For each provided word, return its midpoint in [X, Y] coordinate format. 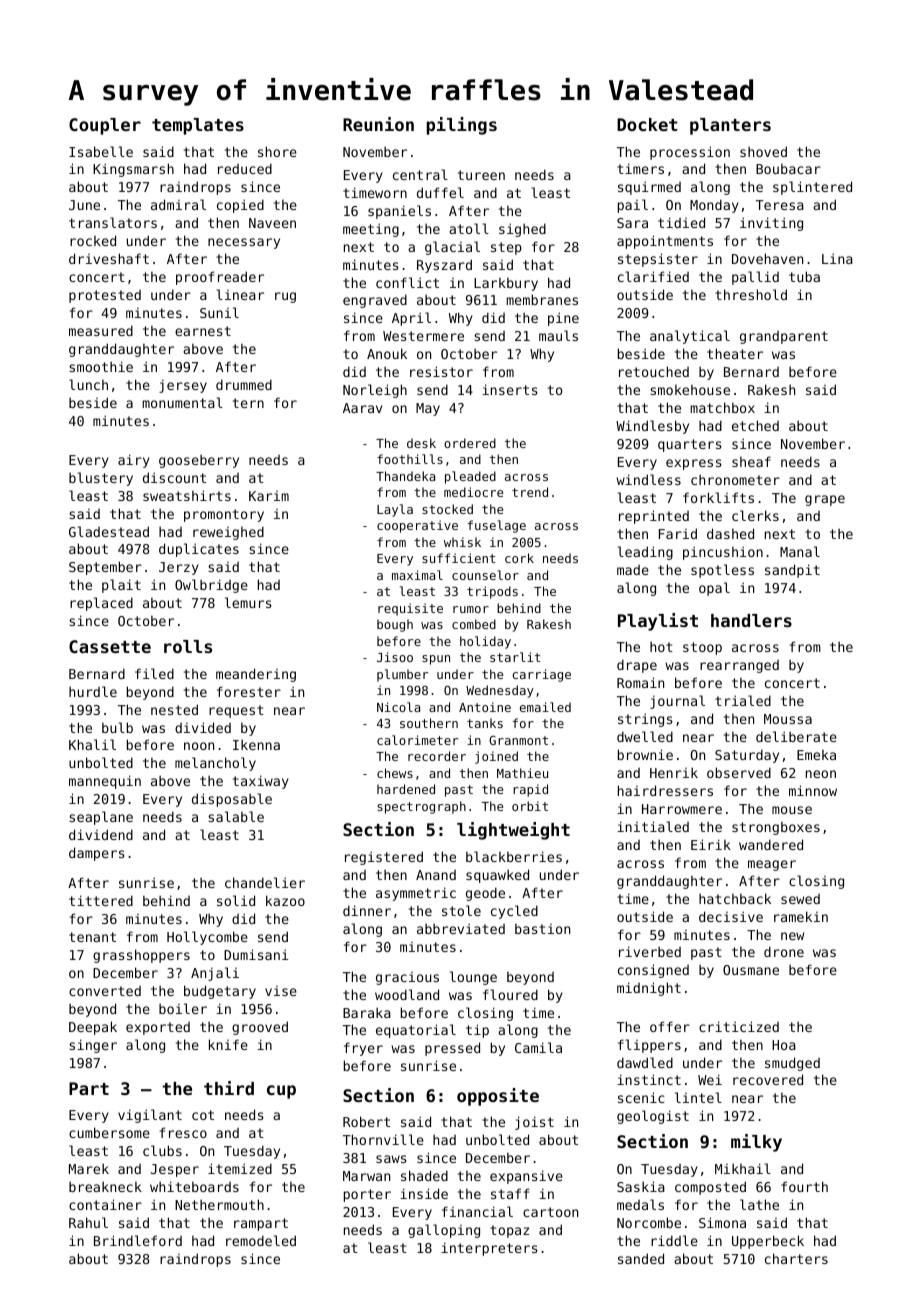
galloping [444, 1231]
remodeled [261, 1240]
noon [199, 746]
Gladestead [109, 531]
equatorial [416, 1031]
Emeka [816, 755]
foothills [410, 459]
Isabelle [101, 151]
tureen [481, 175]
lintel [698, 1097]
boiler [183, 1008]
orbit [530, 806]
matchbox [722, 407]
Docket [647, 124]
